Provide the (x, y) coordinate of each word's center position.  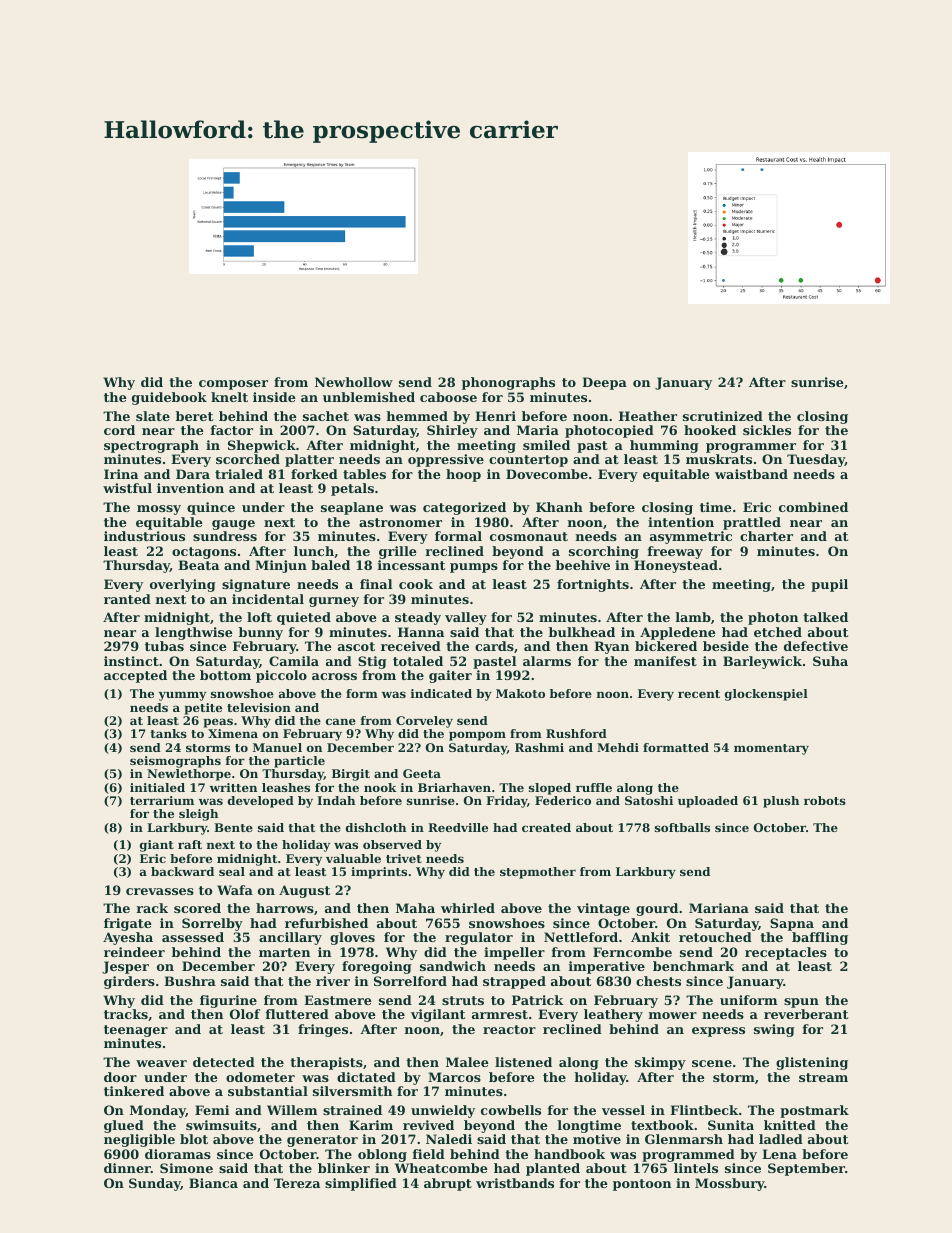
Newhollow (354, 382)
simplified (361, 1184)
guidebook (169, 398)
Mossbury (729, 1184)
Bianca (213, 1183)
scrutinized (723, 416)
